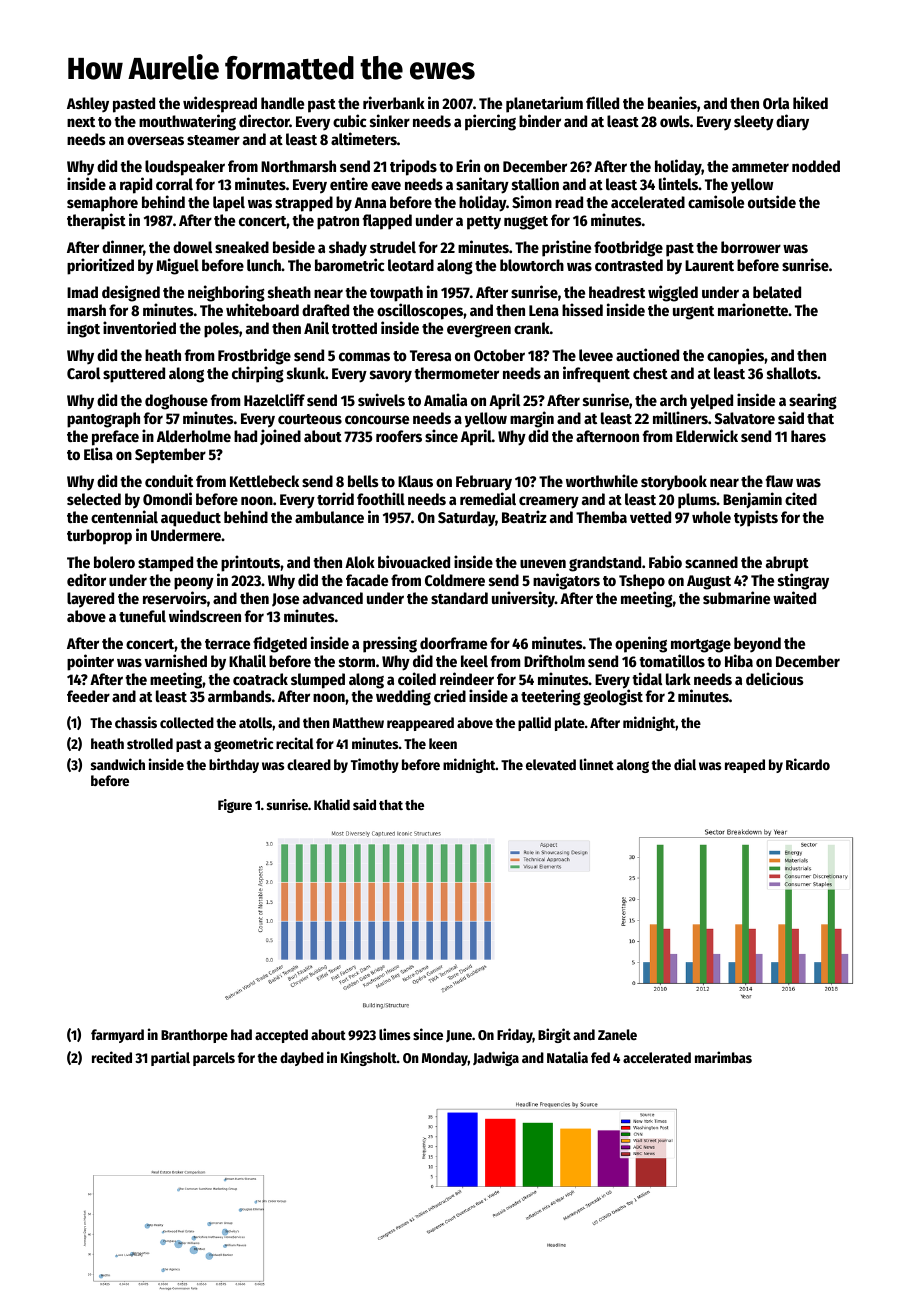 The width and height of the screenshot is (908, 1316). What do you see at coordinates (680, 417) in the screenshot?
I see `milliners` at bounding box center [680, 417].
